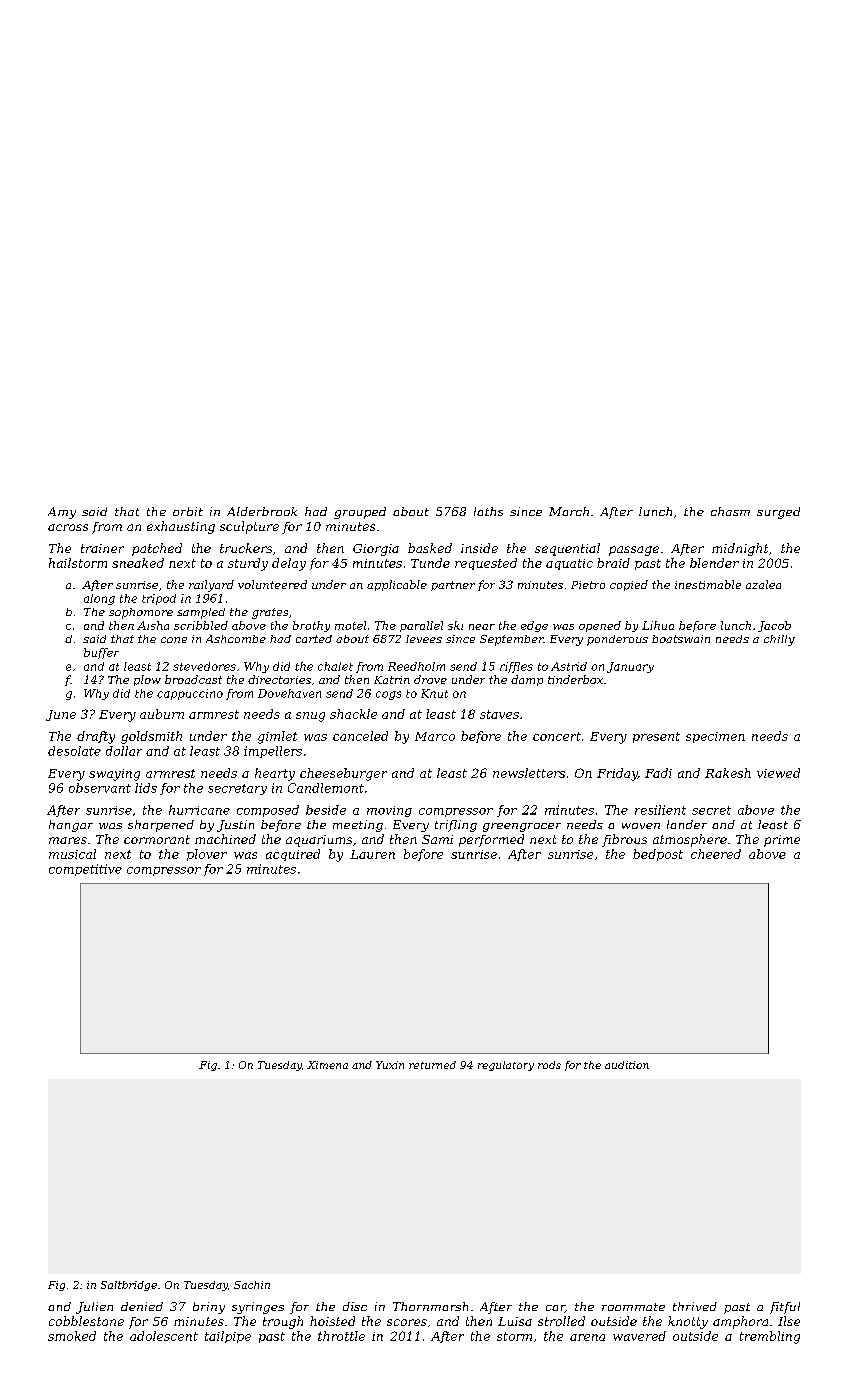 This screenshot has height=1400, width=849. Describe the element at coordinates (488, 511) in the screenshot. I see `laths` at that location.
